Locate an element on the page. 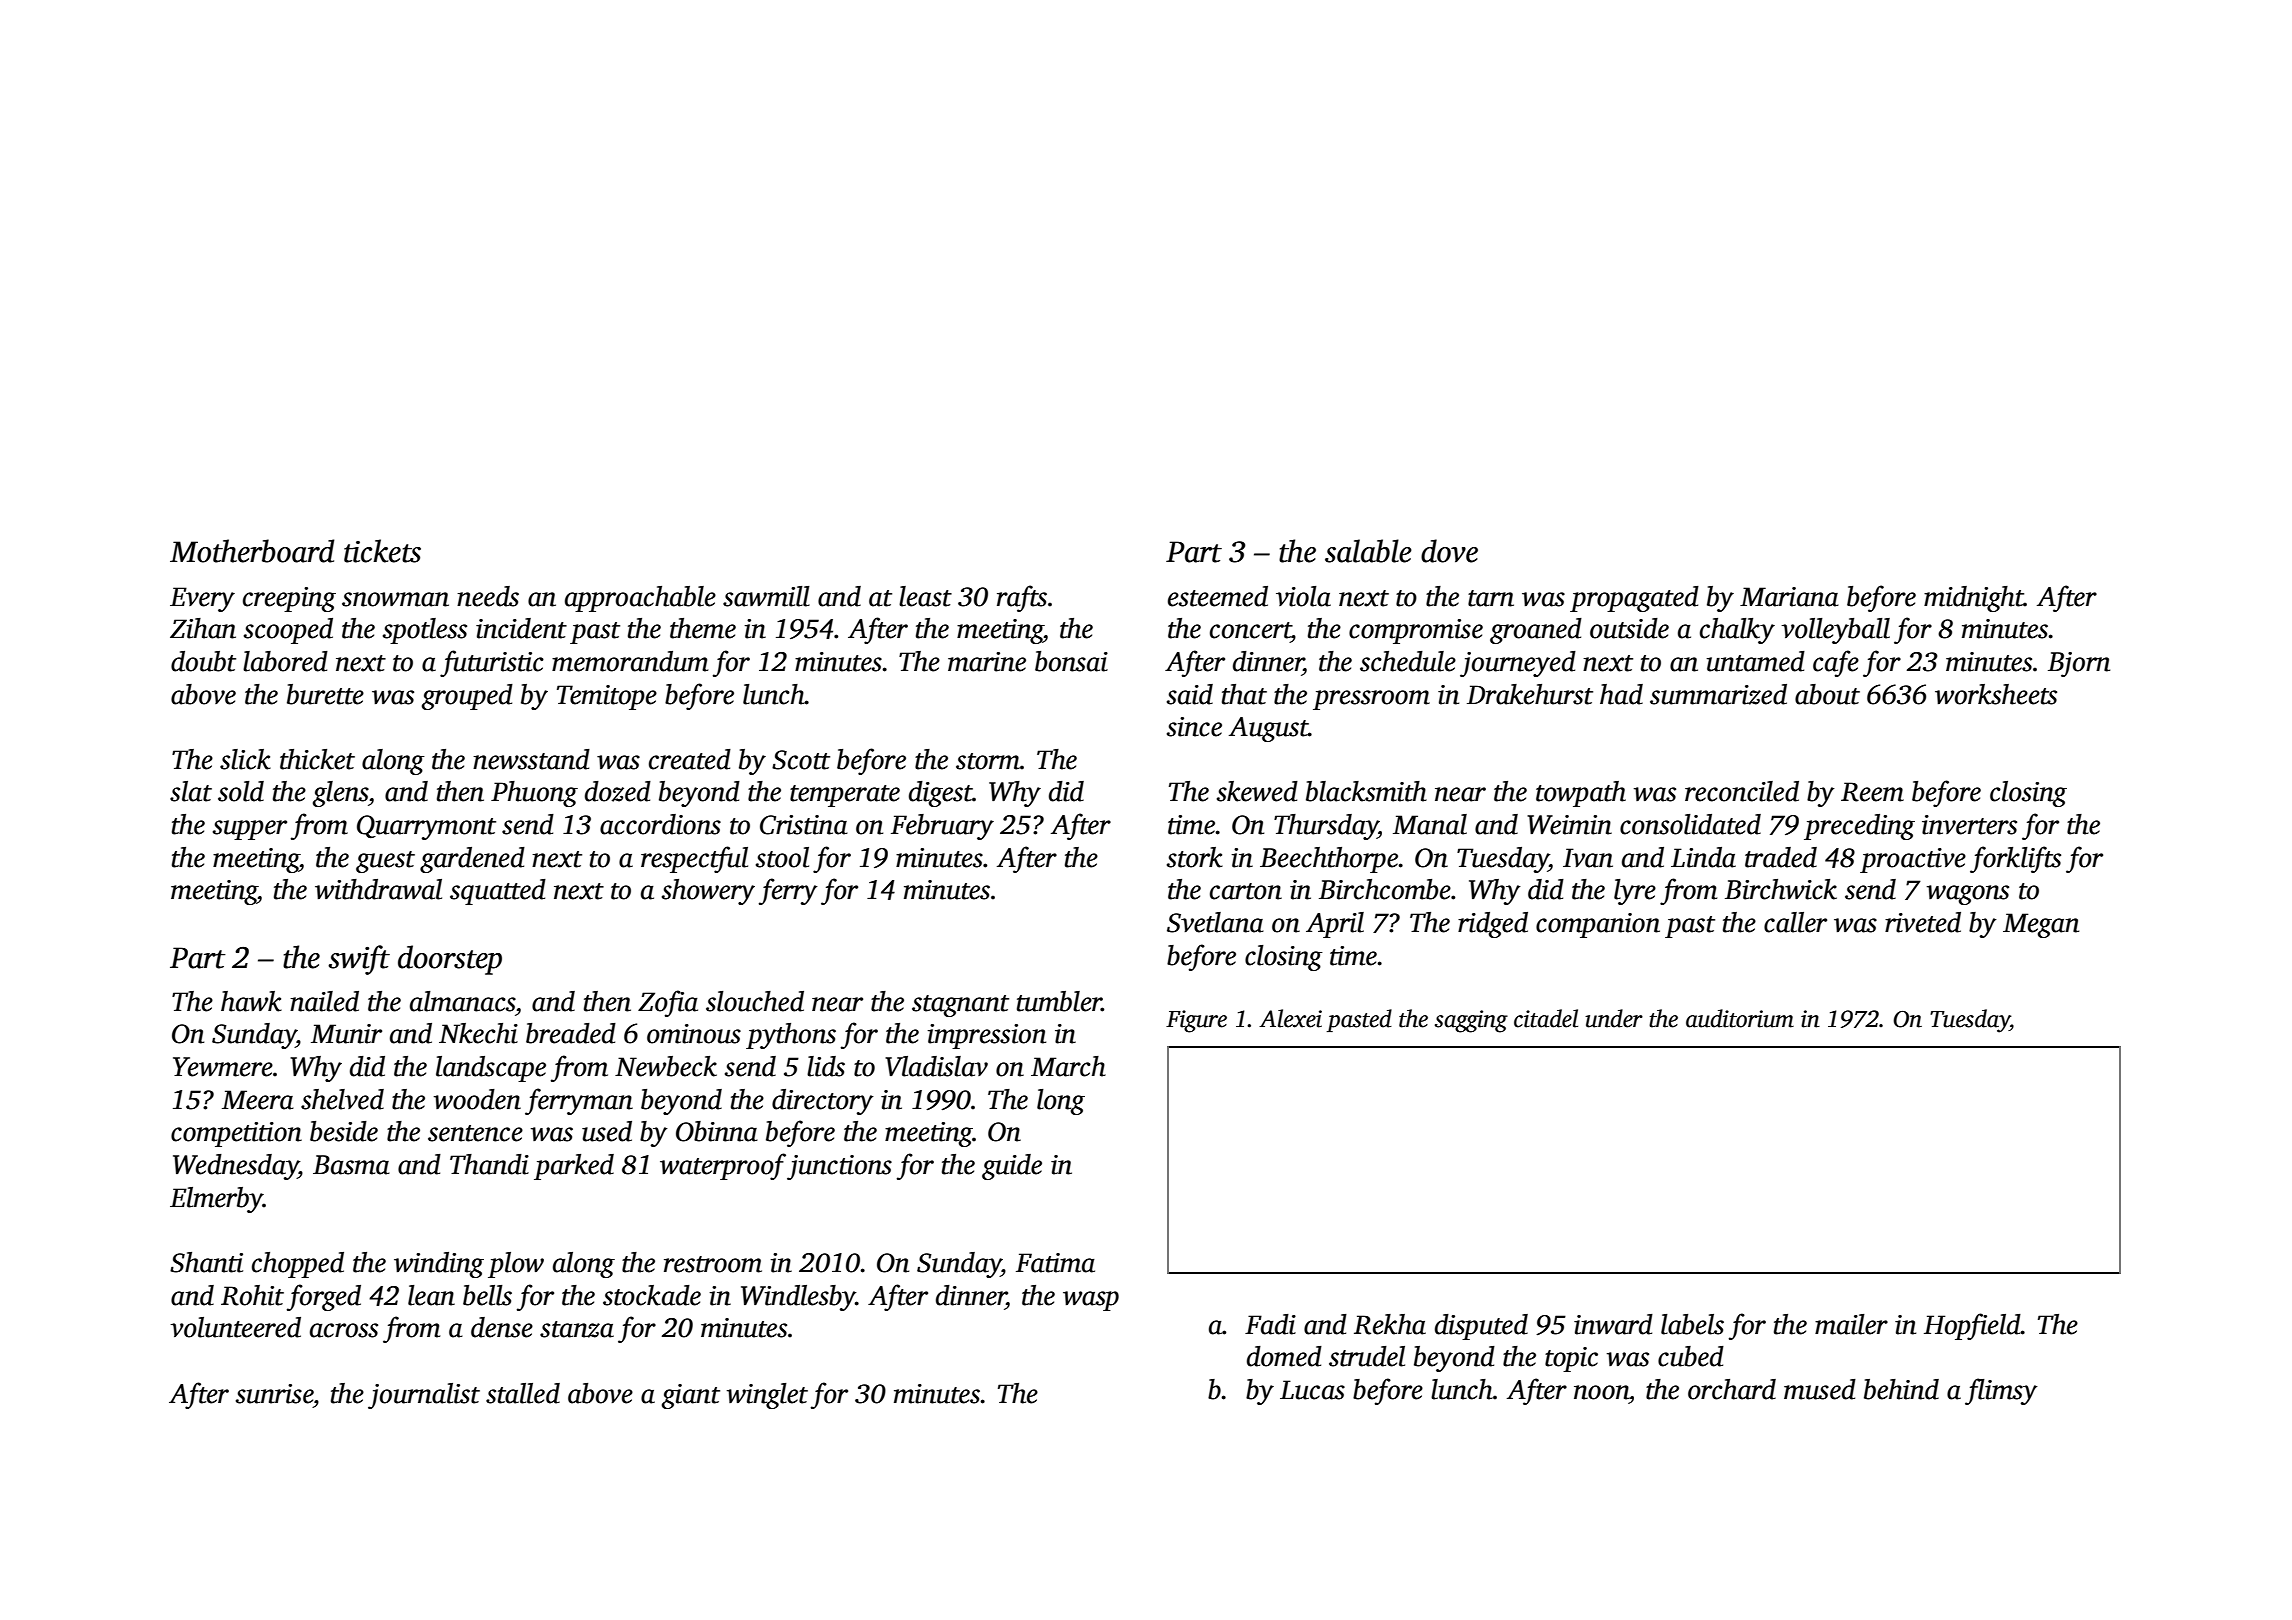 This page has height=1620, width=2292. stockade is located at coordinates (652, 1295).
